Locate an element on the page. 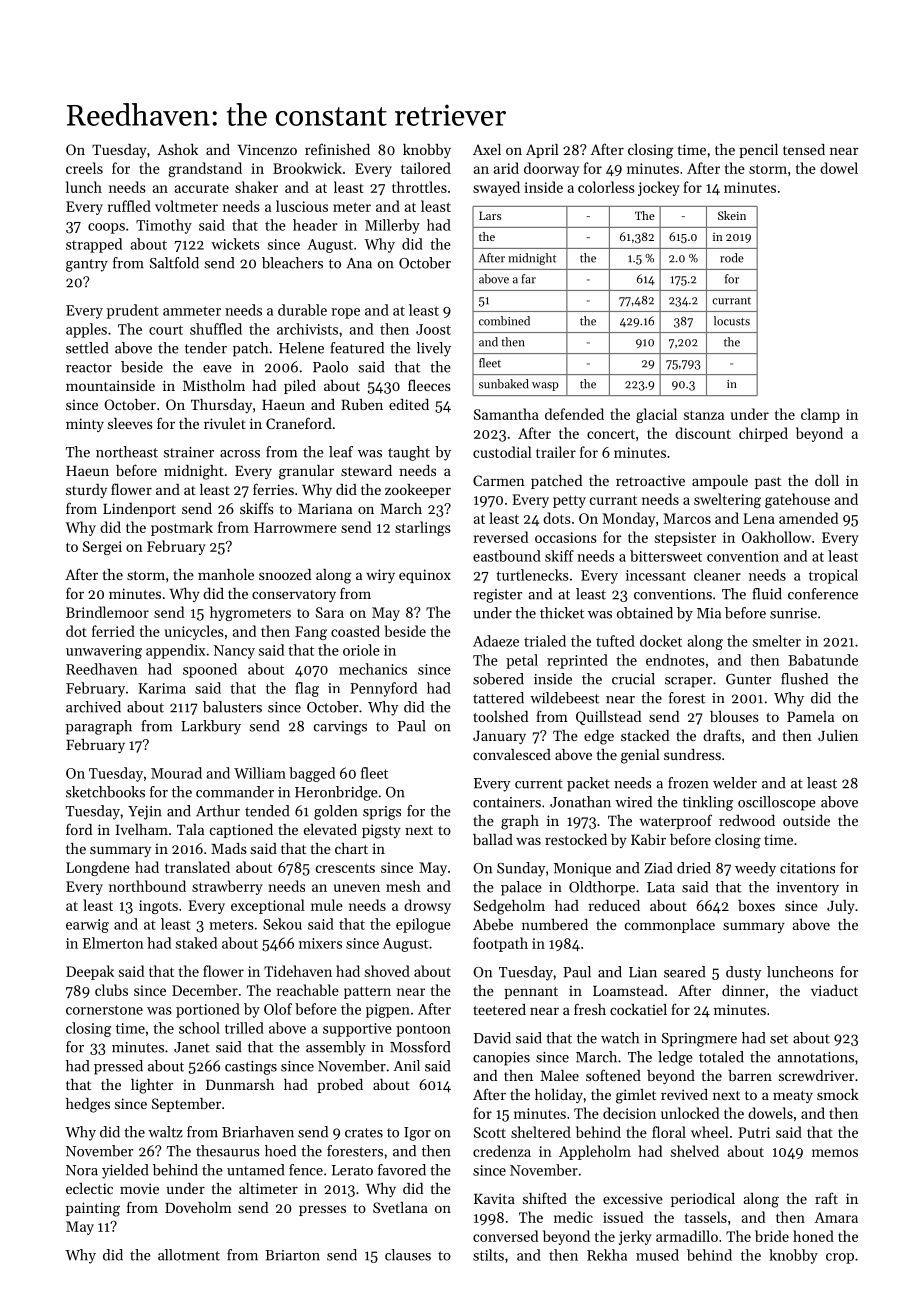 Image resolution: width=924 pixels, height=1308 pixels. sketchbooks is located at coordinates (105, 792).
